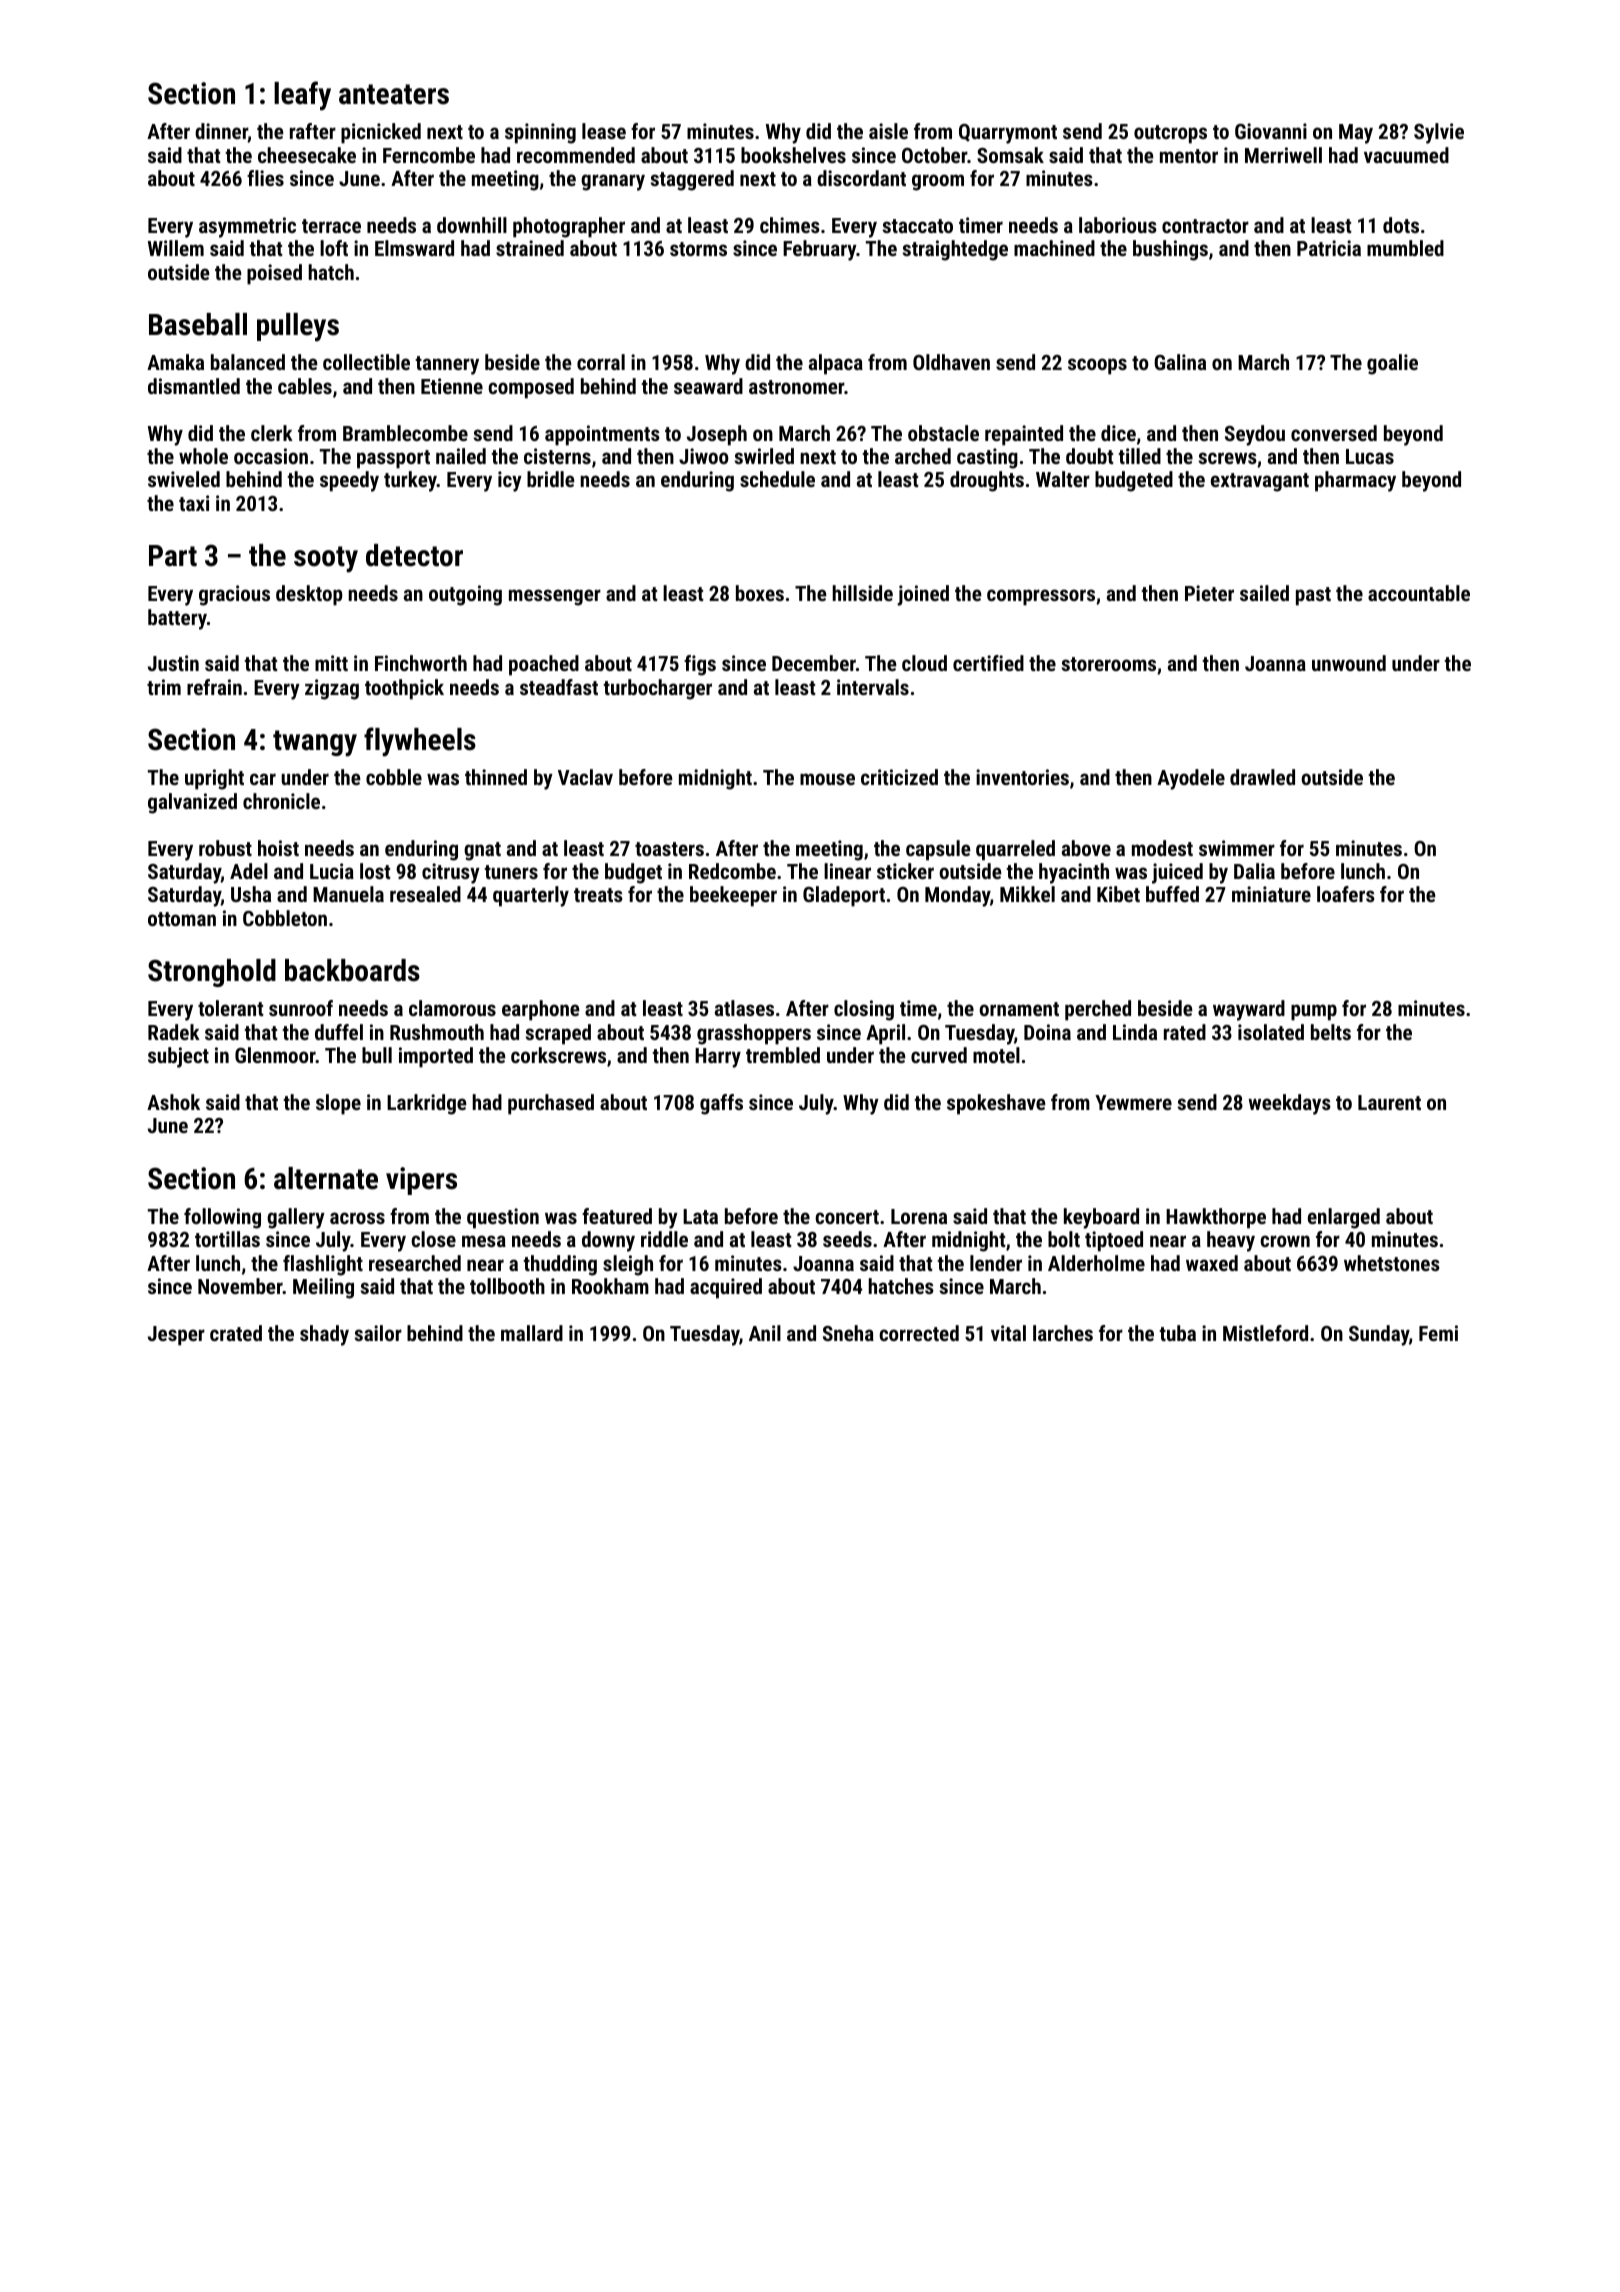 This screenshot has height=2292, width=1620. What do you see at coordinates (1438, 1333) in the screenshot?
I see `Femi` at bounding box center [1438, 1333].
